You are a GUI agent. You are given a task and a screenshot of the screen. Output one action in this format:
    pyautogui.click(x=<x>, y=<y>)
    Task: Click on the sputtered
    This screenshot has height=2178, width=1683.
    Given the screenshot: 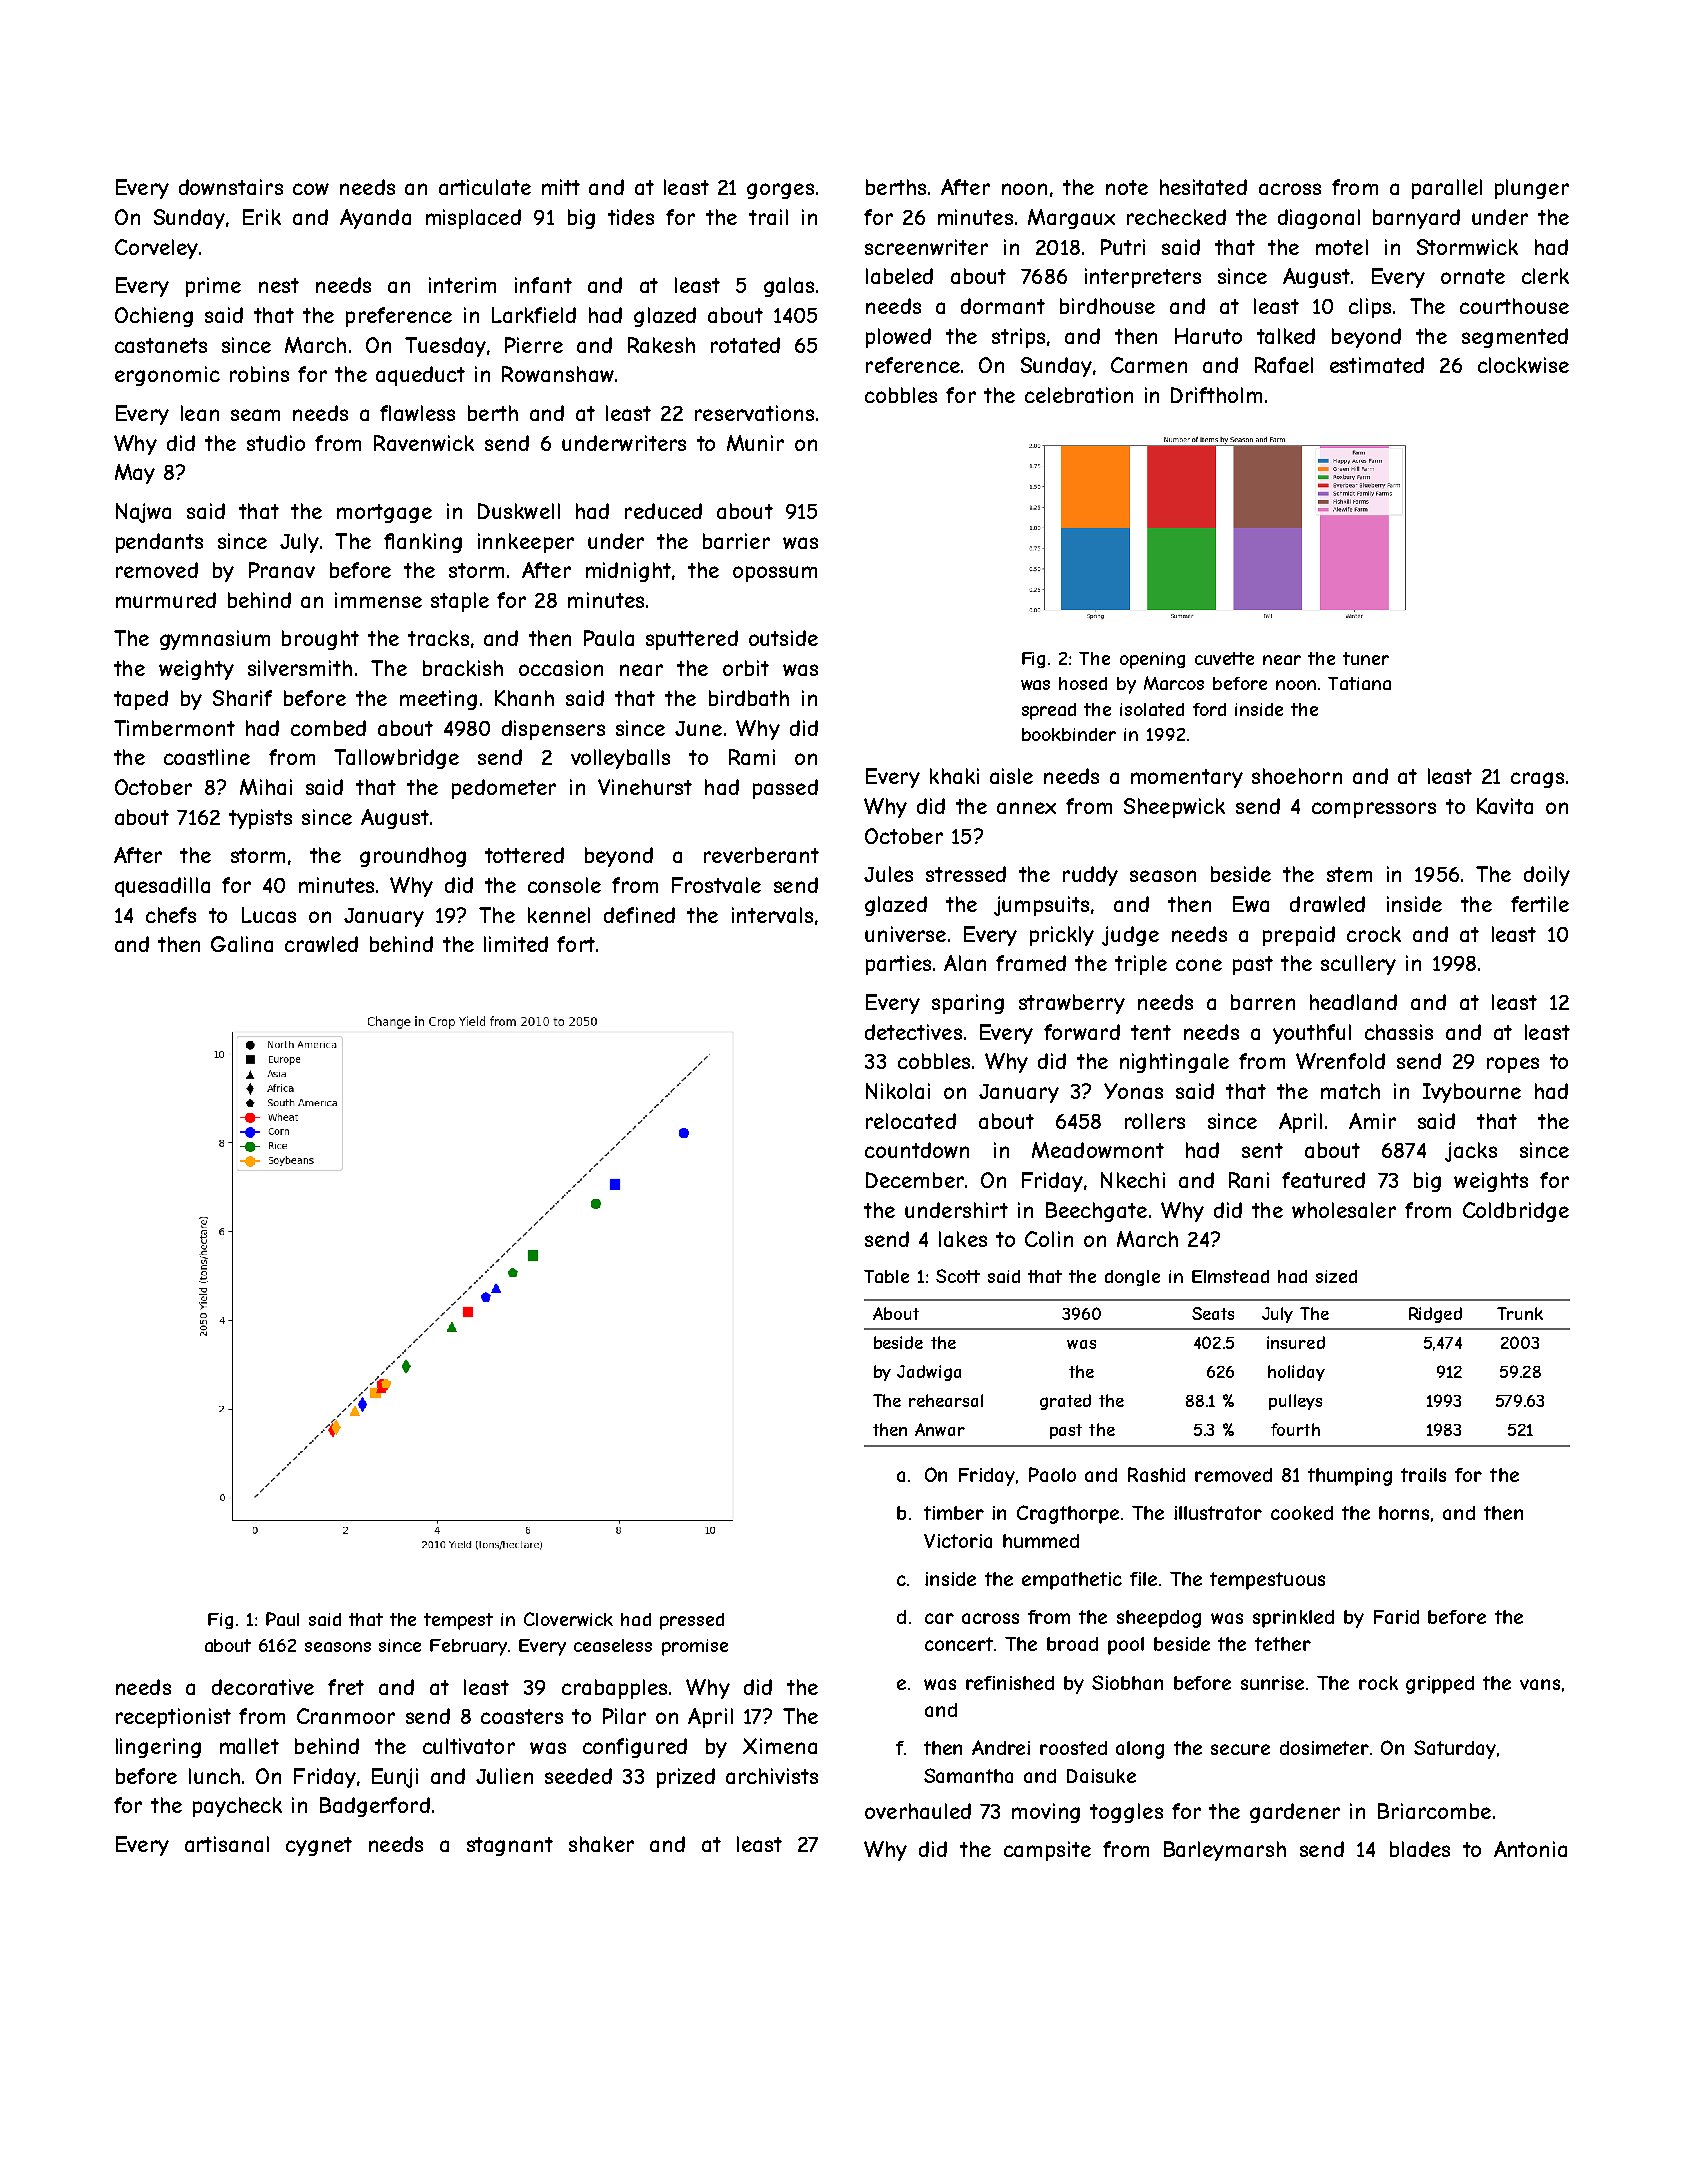 What is the action you would take?
    pyautogui.click(x=692, y=640)
